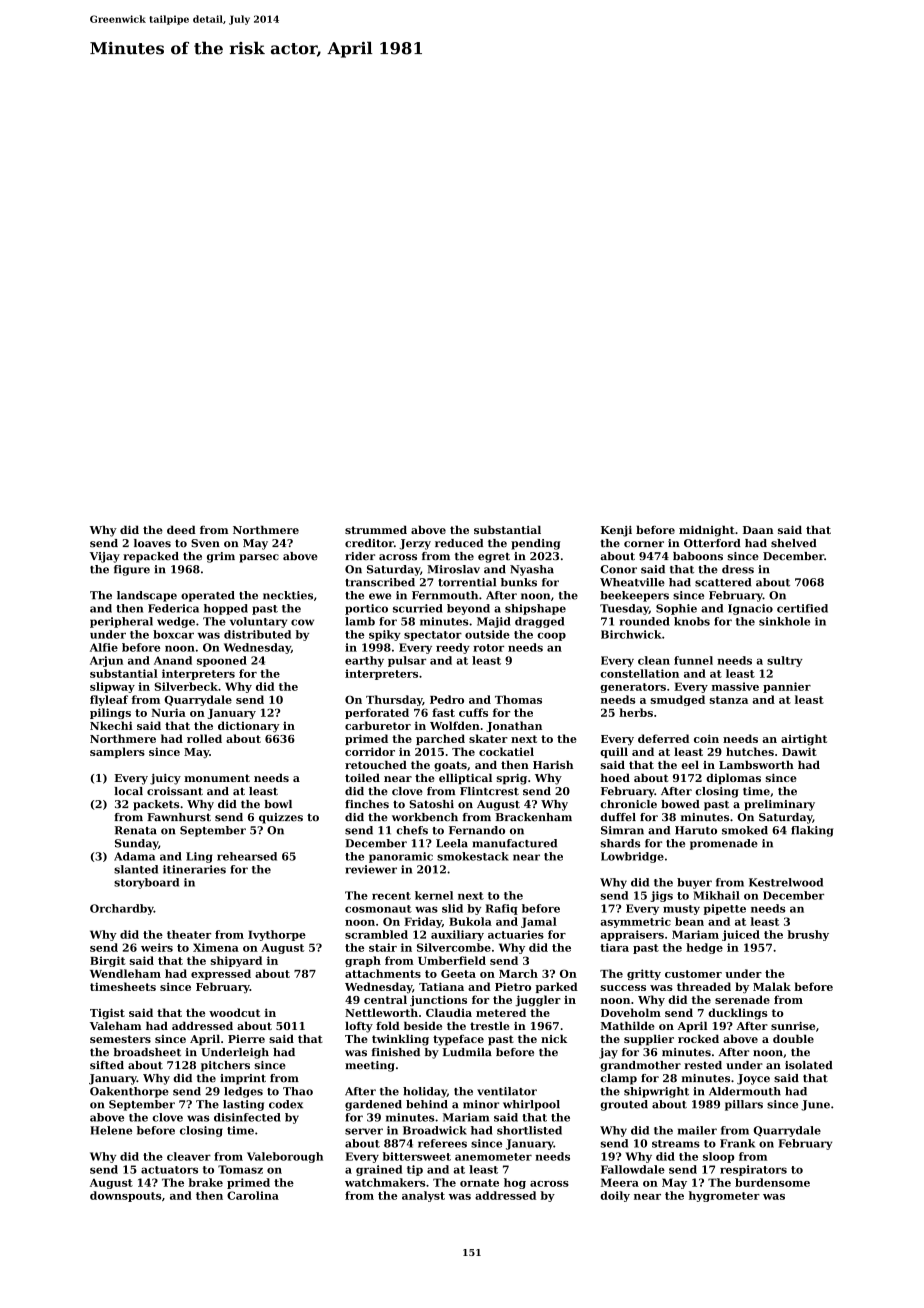 The image size is (924, 1308). I want to click on Mathilde, so click(628, 1025).
